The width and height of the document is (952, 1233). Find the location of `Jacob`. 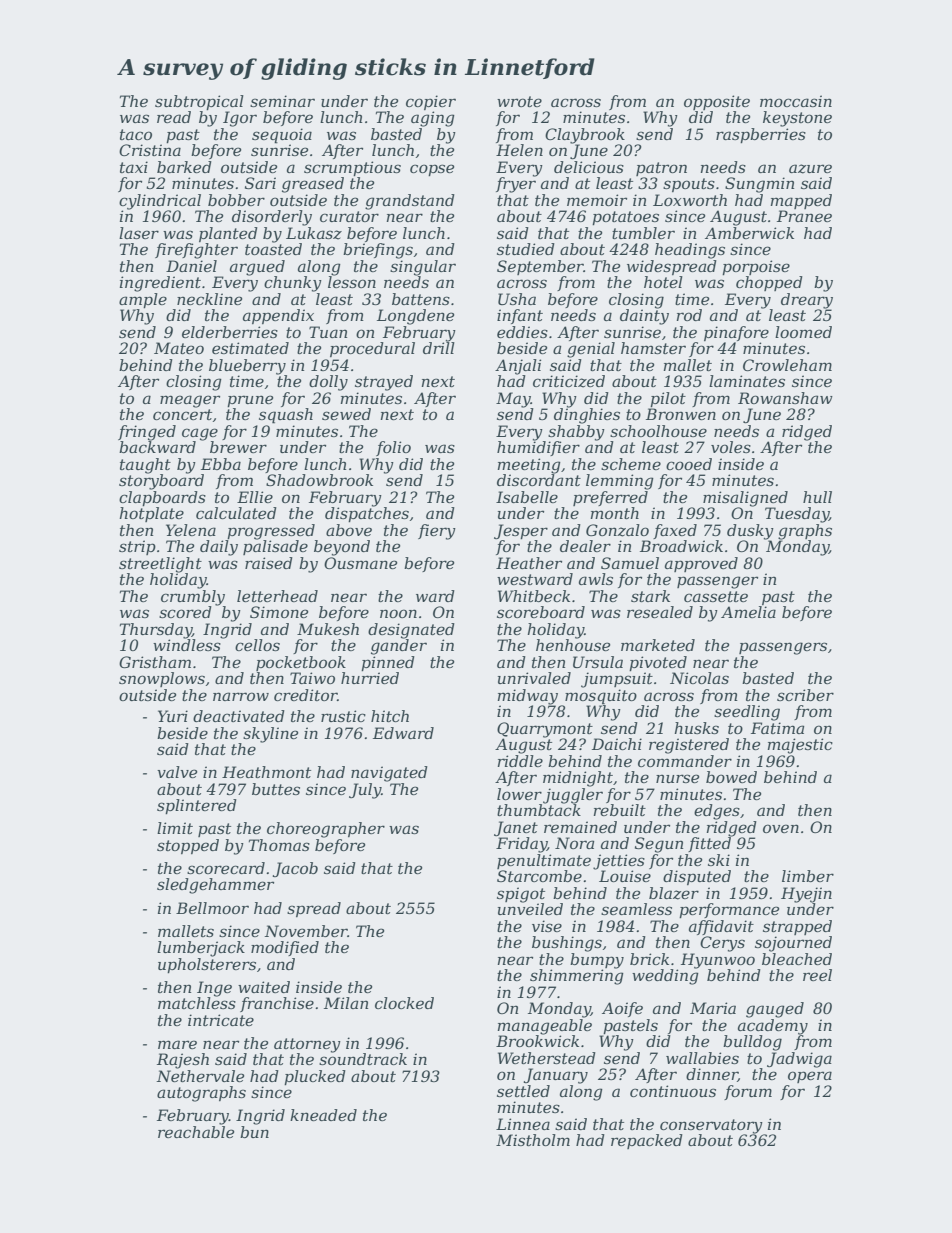

Jacob is located at coordinates (295, 869).
